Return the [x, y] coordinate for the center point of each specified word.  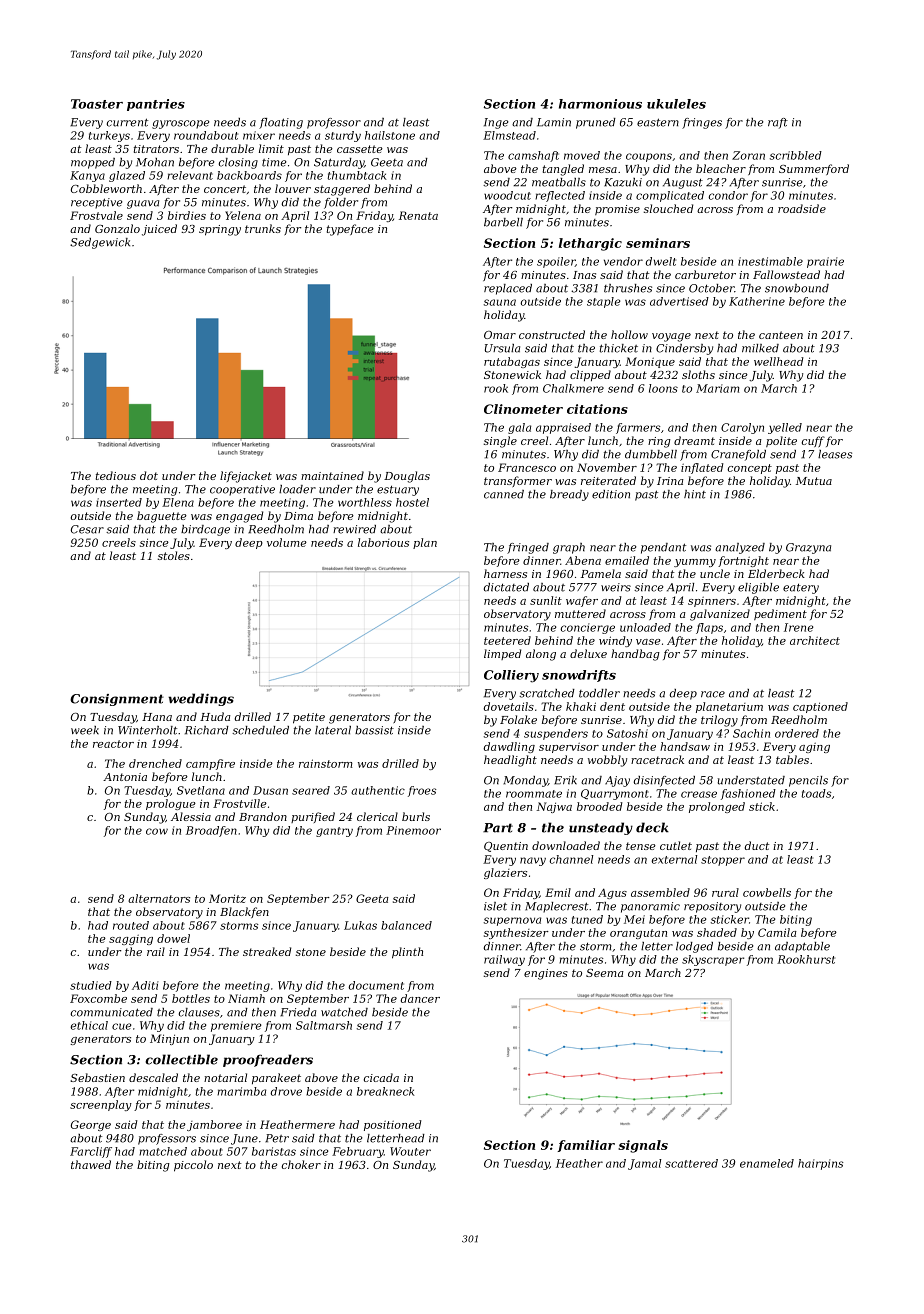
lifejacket [246, 477]
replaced [508, 289]
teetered [507, 640]
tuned [587, 919]
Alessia [191, 816]
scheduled [260, 730]
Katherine [757, 301]
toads [816, 793]
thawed [91, 1164]
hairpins [820, 1164]
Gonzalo [117, 228]
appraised [563, 428]
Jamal [644, 1164]
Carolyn [742, 428]
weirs [616, 587]
